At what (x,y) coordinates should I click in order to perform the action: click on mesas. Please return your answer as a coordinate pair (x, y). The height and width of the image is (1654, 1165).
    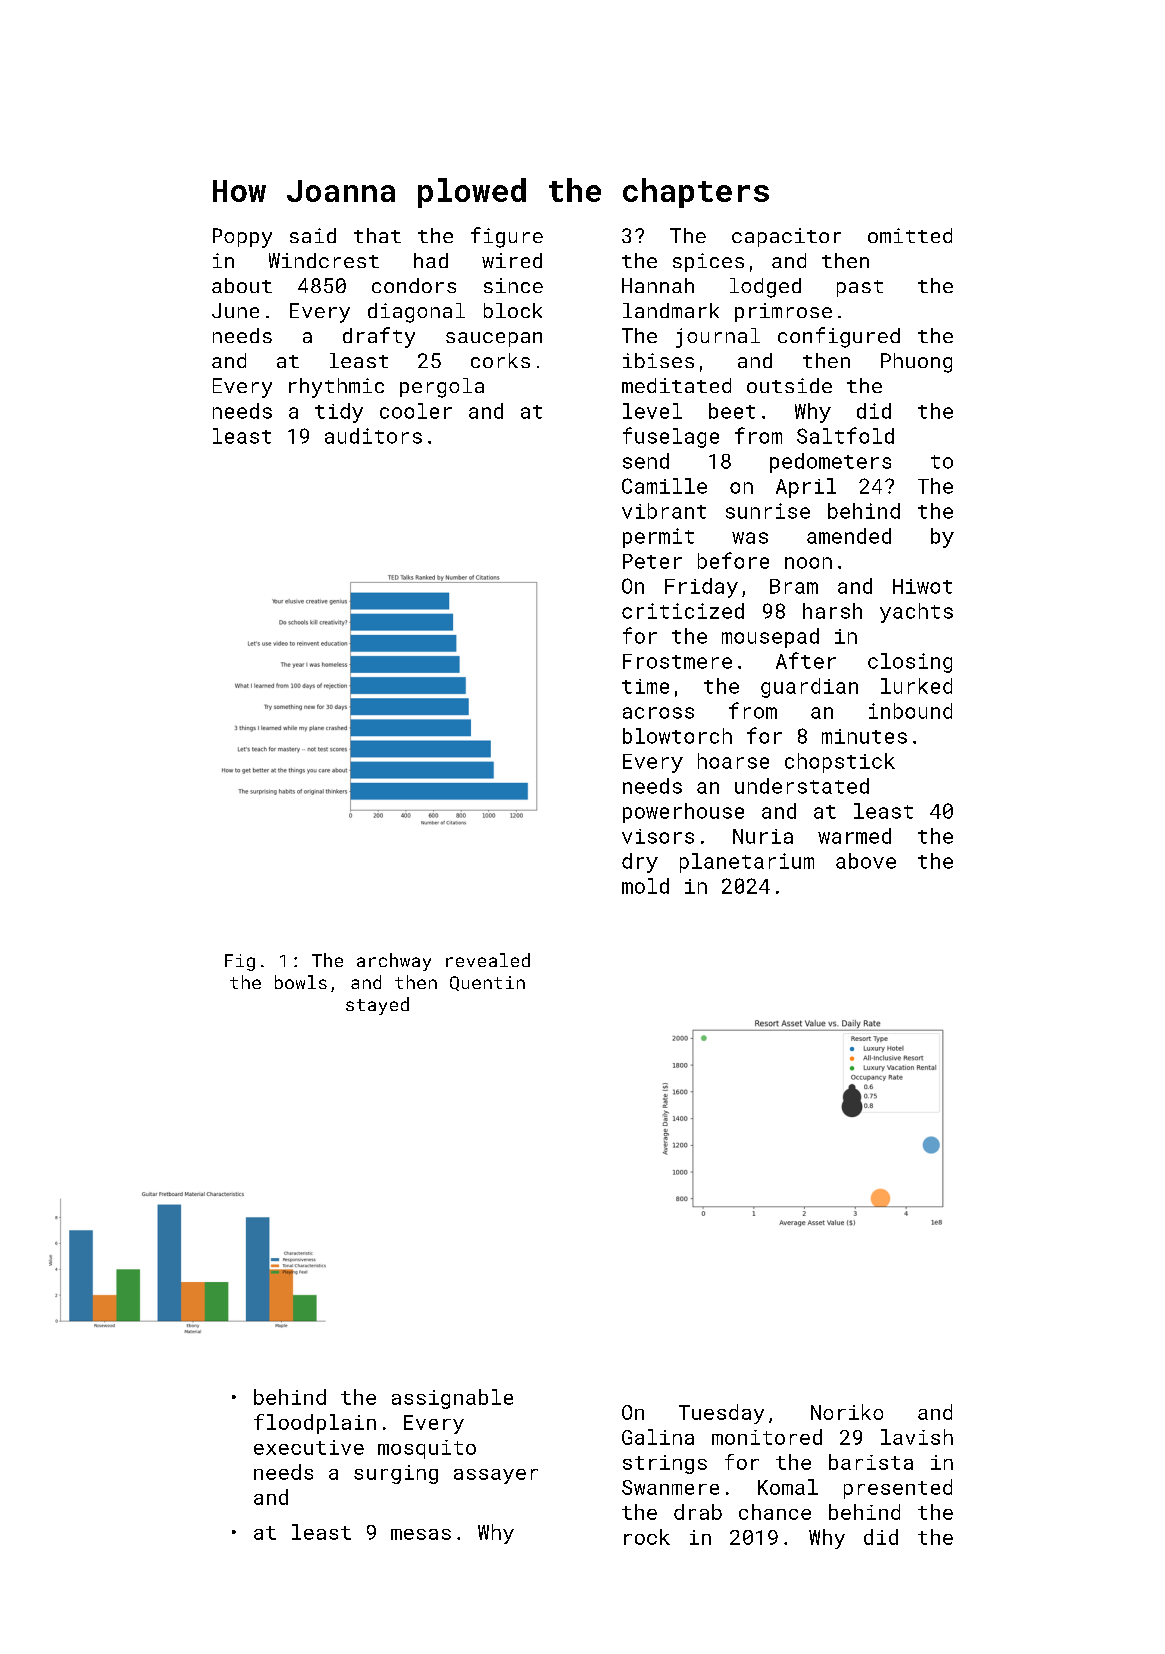
    Looking at the image, I should click on (421, 1534).
